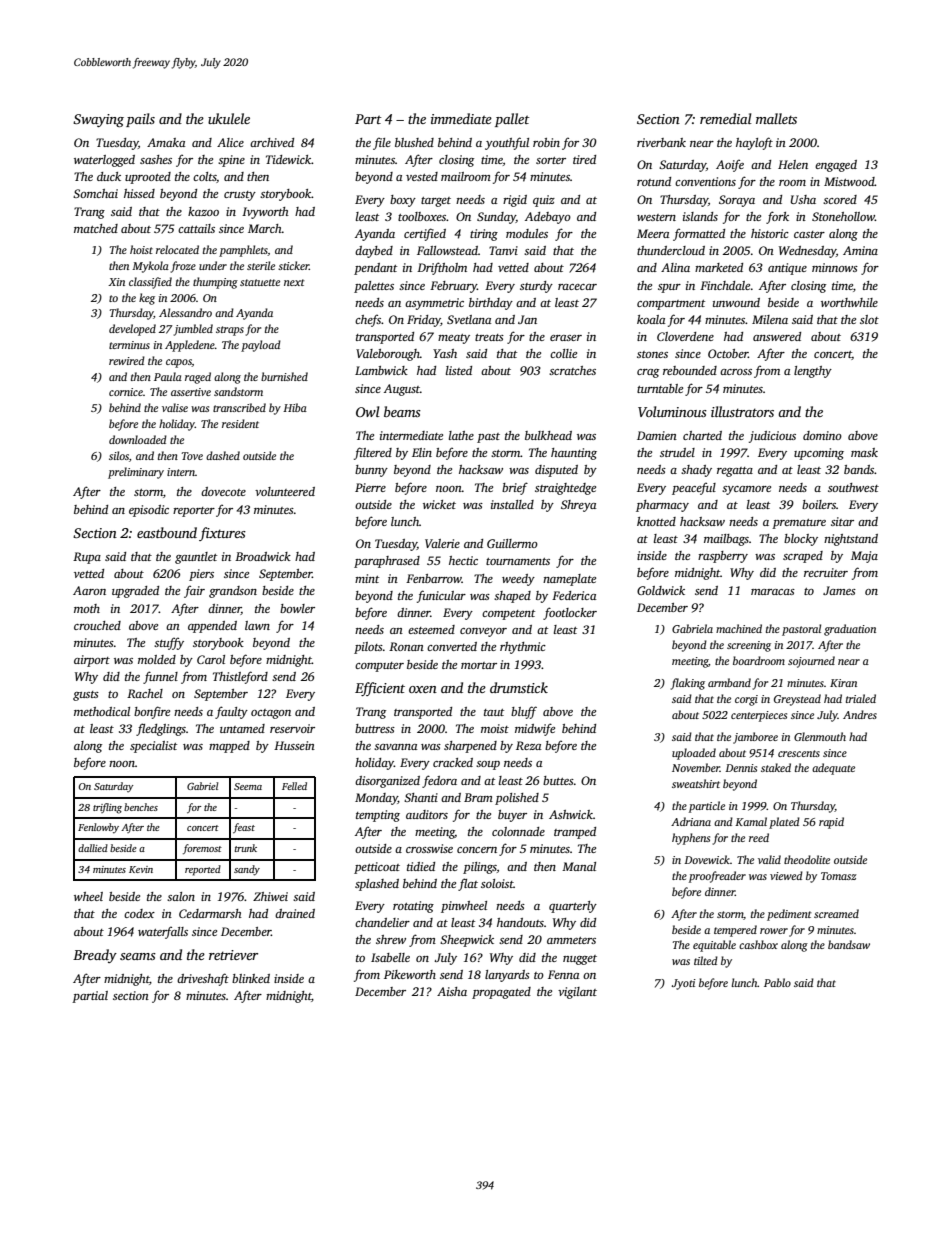 Image resolution: width=952 pixels, height=1233 pixels. What do you see at coordinates (662, 506) in the document?
I see `pharmacy` at bounding box center [662, 506].
